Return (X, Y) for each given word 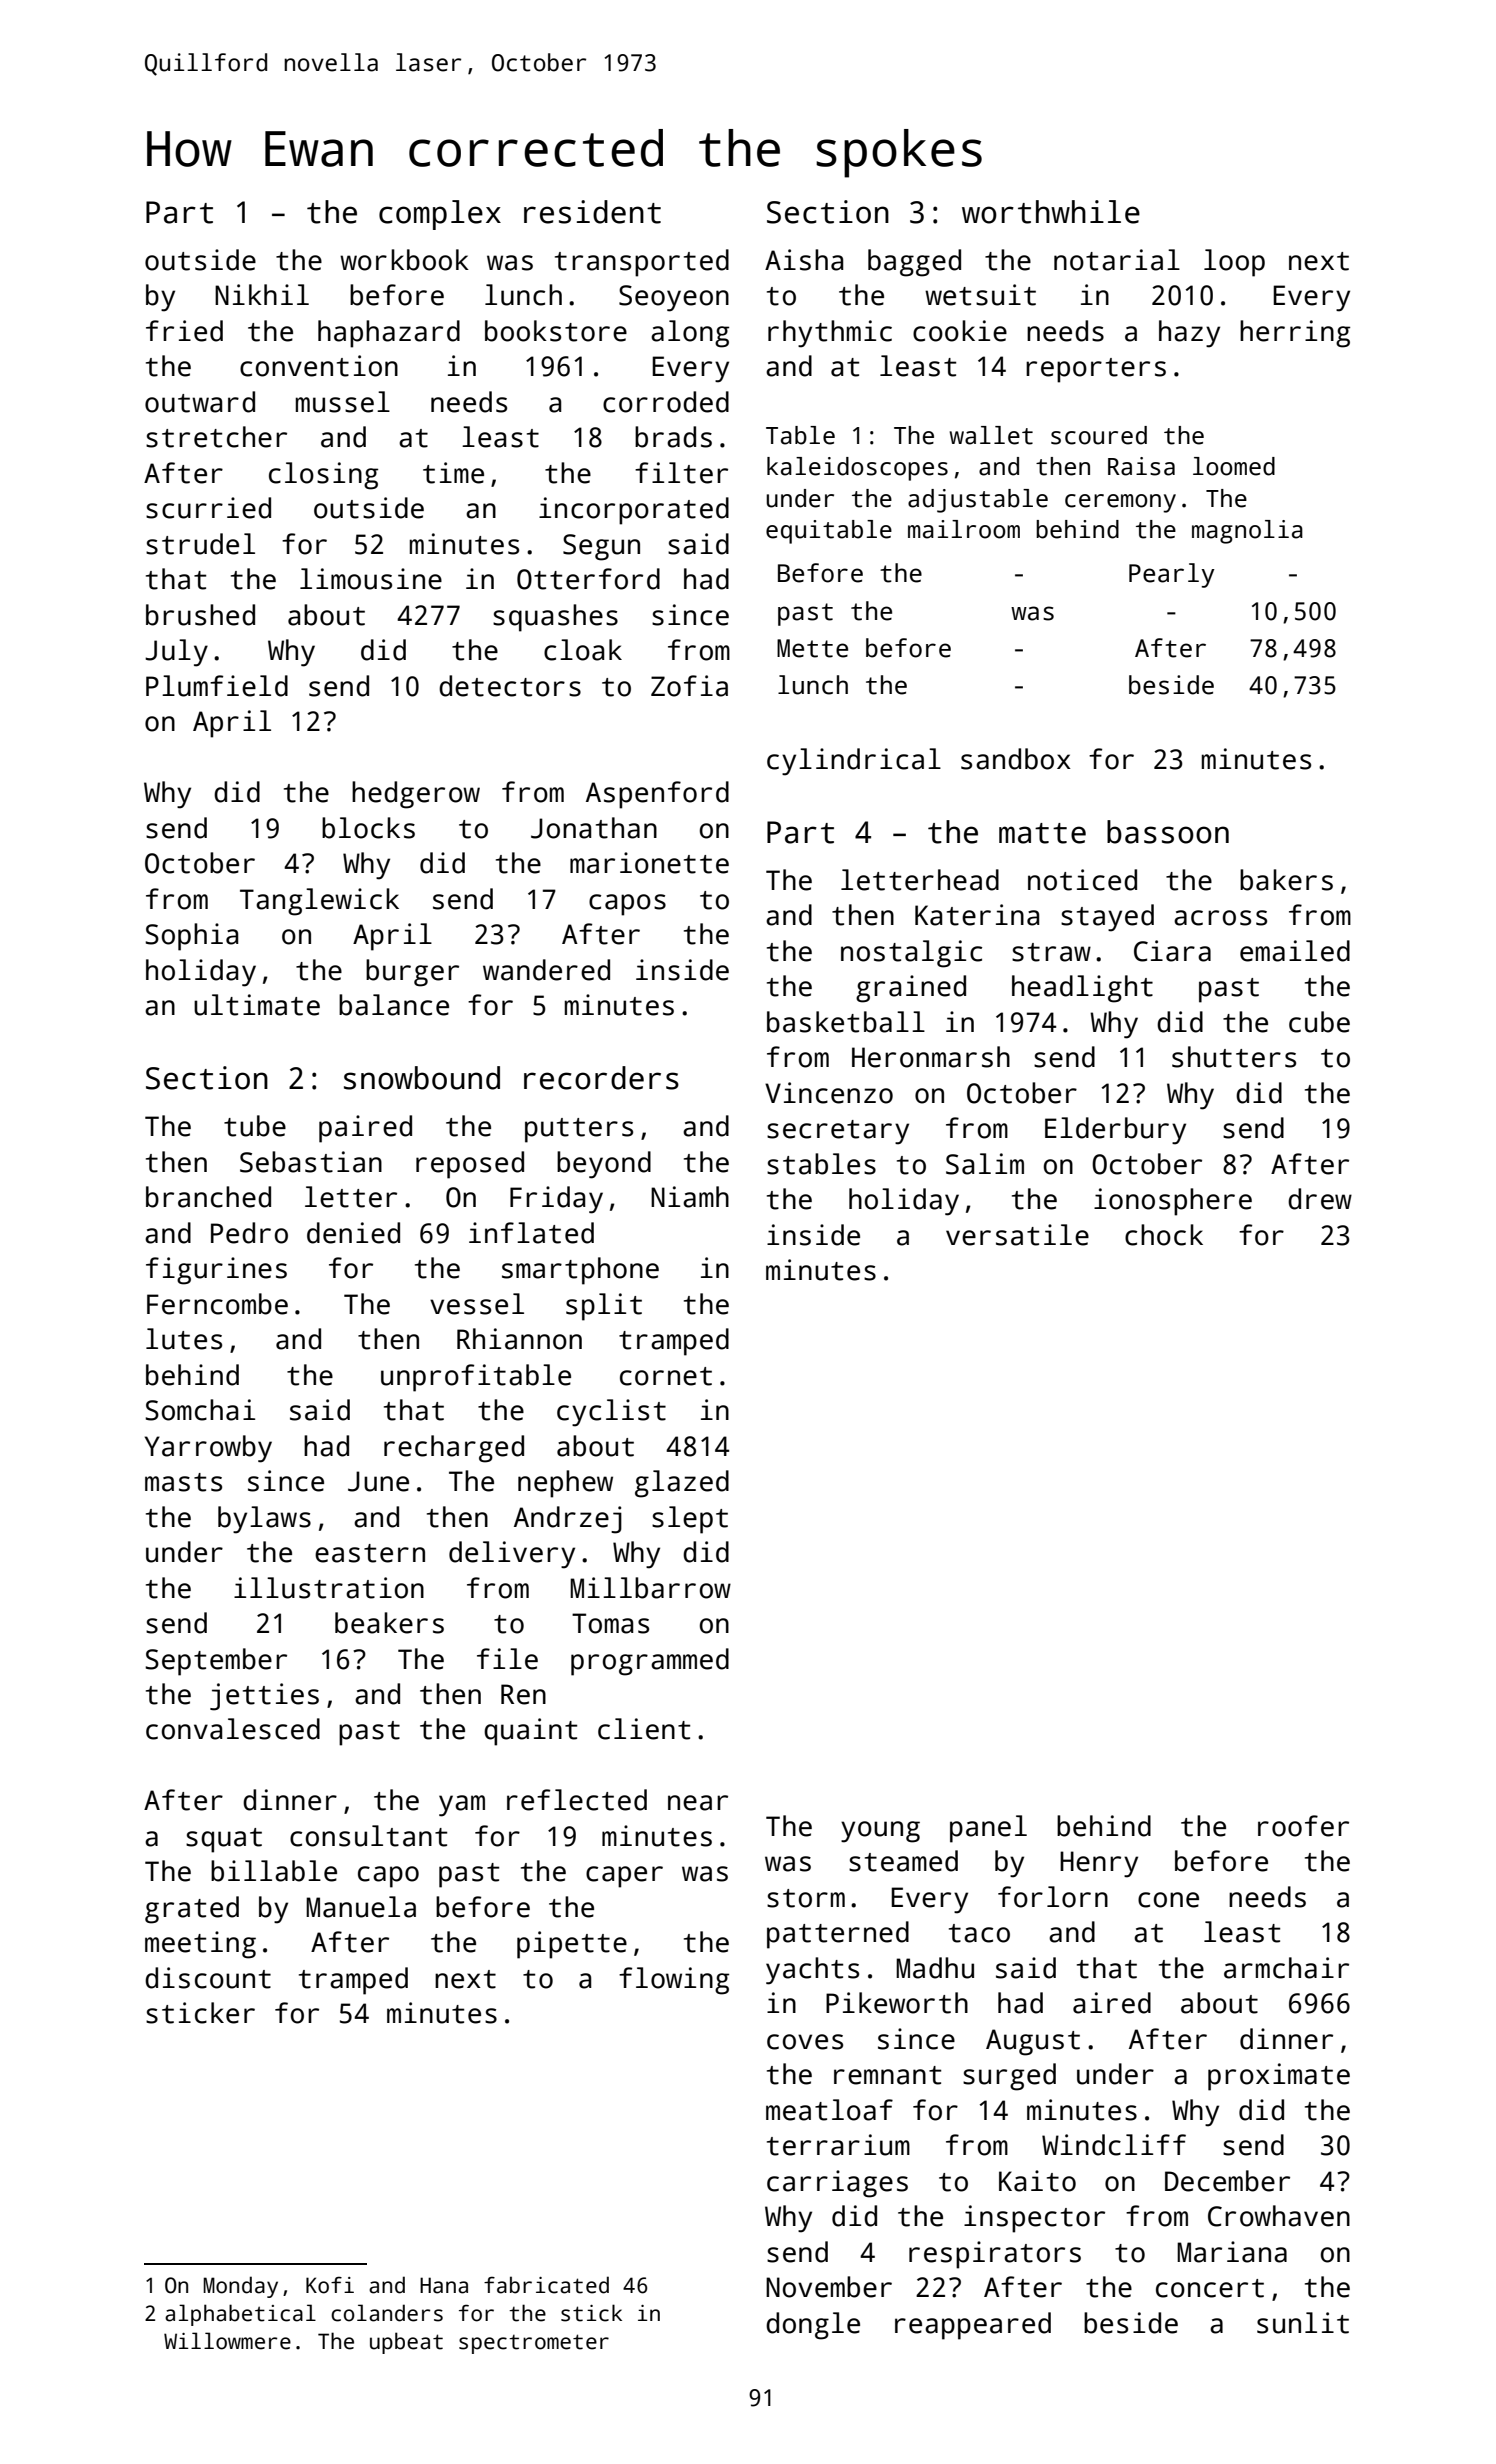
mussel (343, 402)
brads (673, 437)
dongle (813, 2326)
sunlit (1303, 2323)
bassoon (1168, 832)
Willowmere (227, 2341)
